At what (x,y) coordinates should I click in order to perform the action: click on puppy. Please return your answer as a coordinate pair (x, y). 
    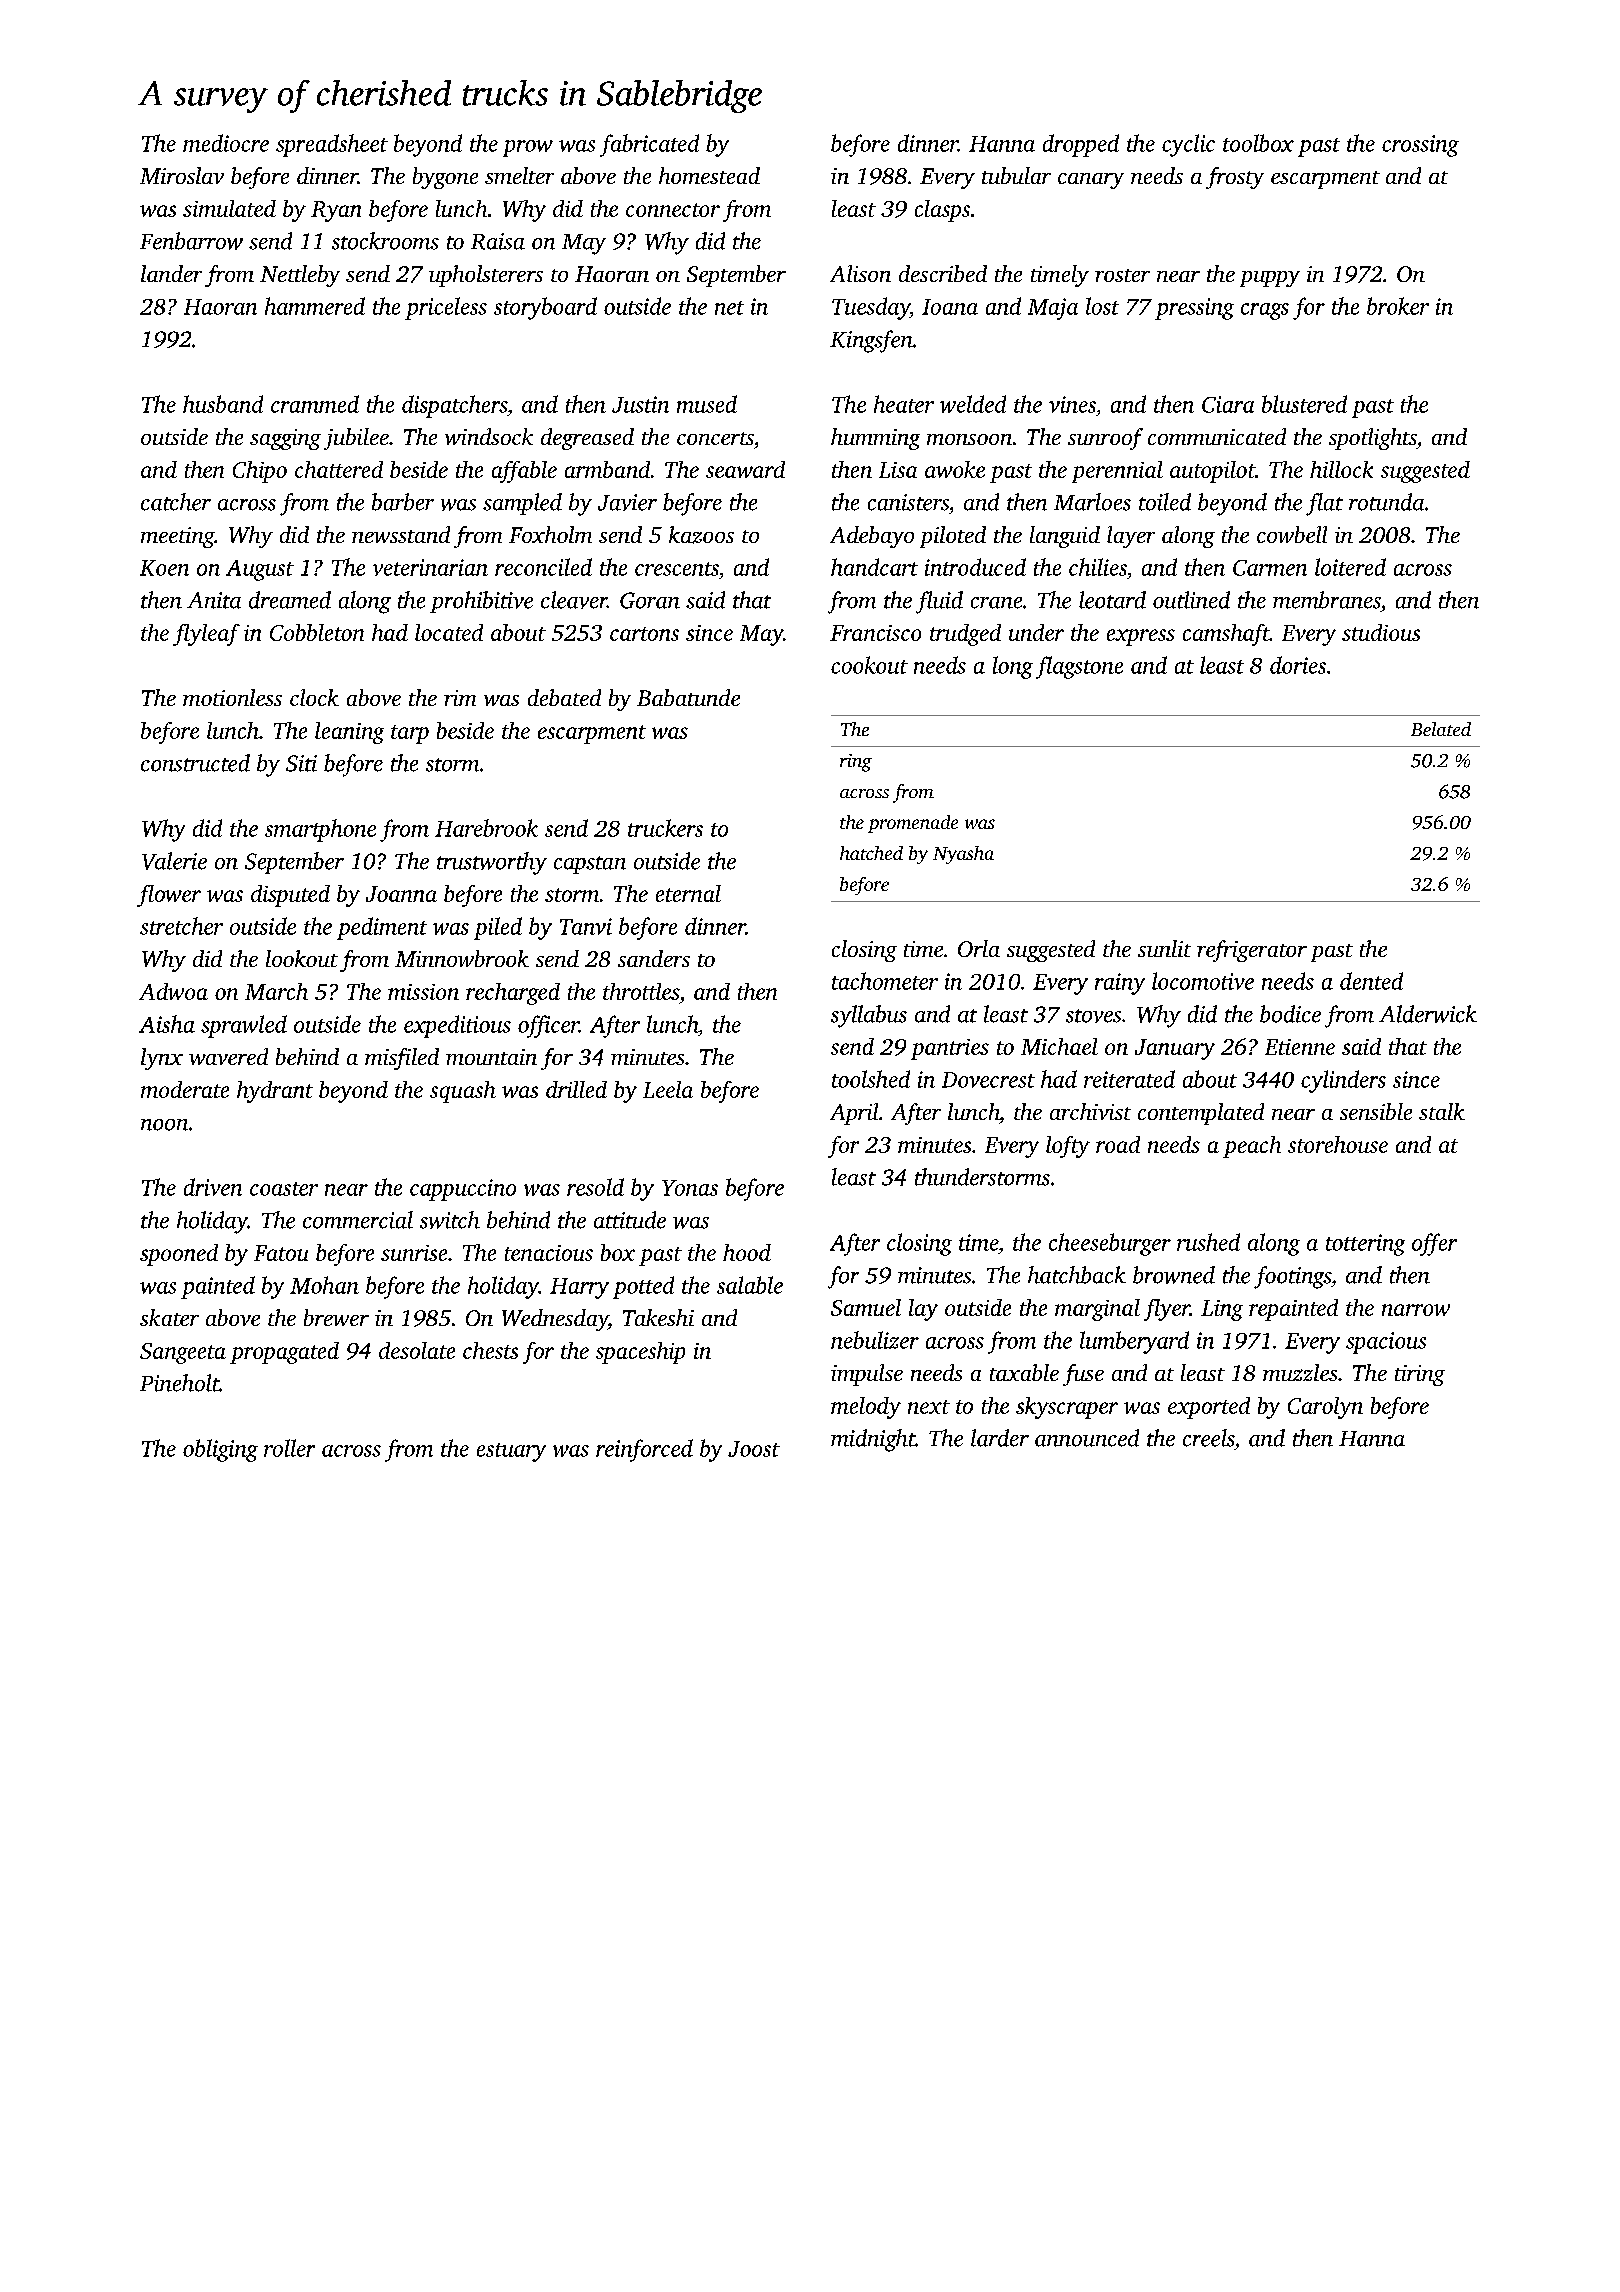
    Looking at the image, I should click on (1270, 279).
